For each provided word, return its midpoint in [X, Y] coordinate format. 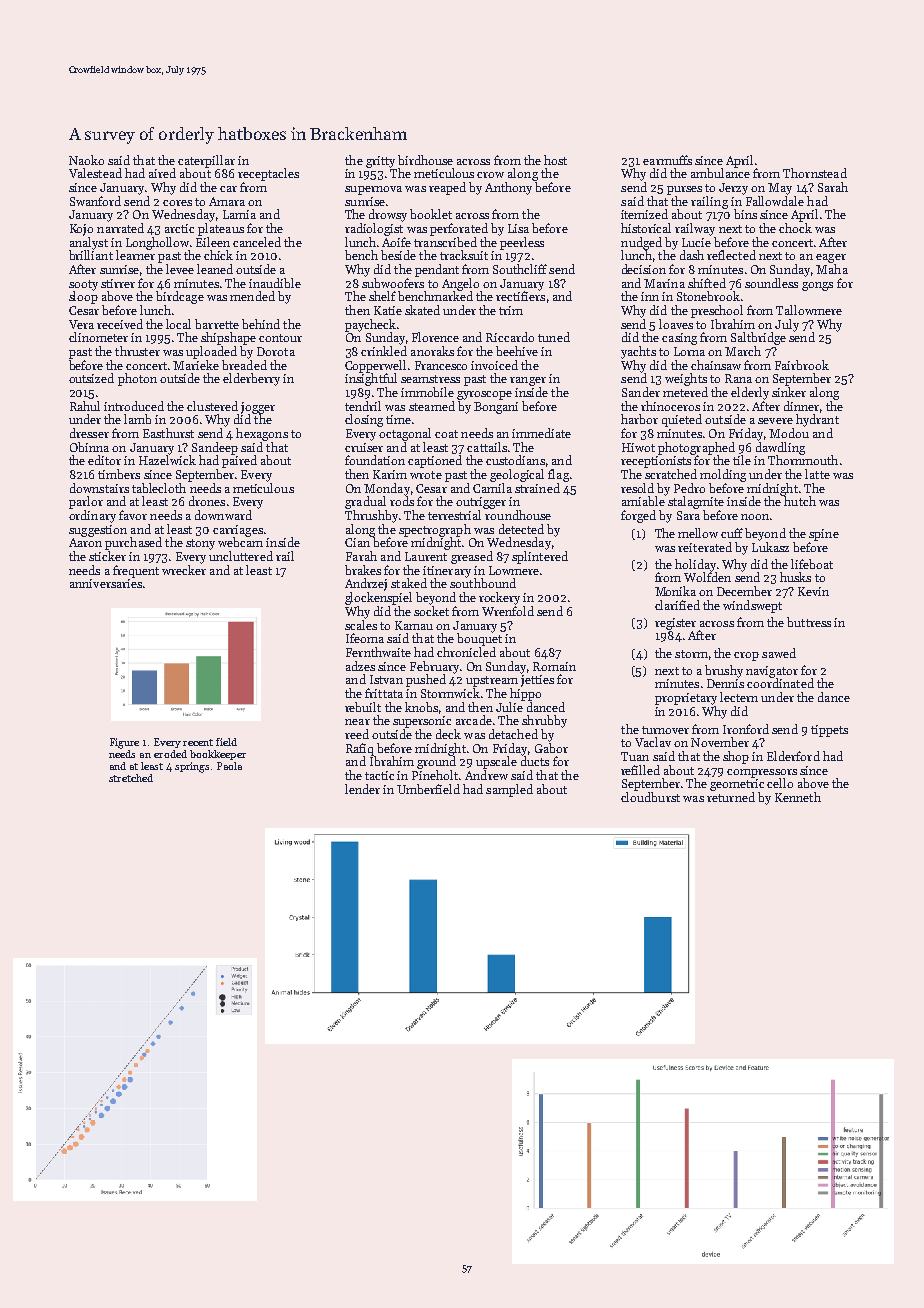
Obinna [89, 447]
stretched [131, 778]
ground [436, 762]
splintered [540, 557]
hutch [800, 501]
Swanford [95, 201]
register [675, 624]
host [555, 160]
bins [745, 214]
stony [200, 544]
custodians [515, 460]
